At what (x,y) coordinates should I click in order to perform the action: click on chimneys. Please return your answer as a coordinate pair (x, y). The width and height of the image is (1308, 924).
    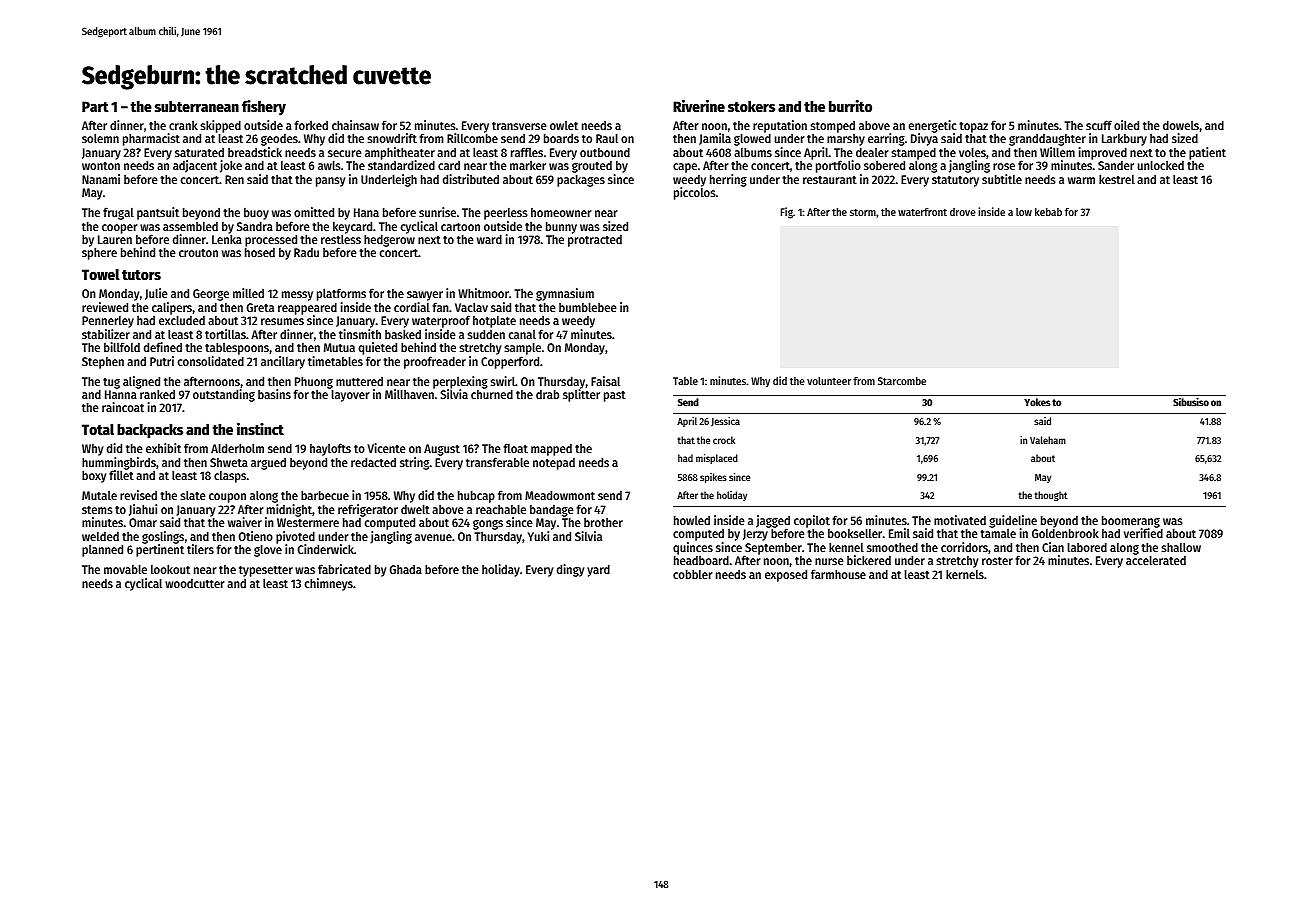
    Looking at the image, I should click on (328, 584).
